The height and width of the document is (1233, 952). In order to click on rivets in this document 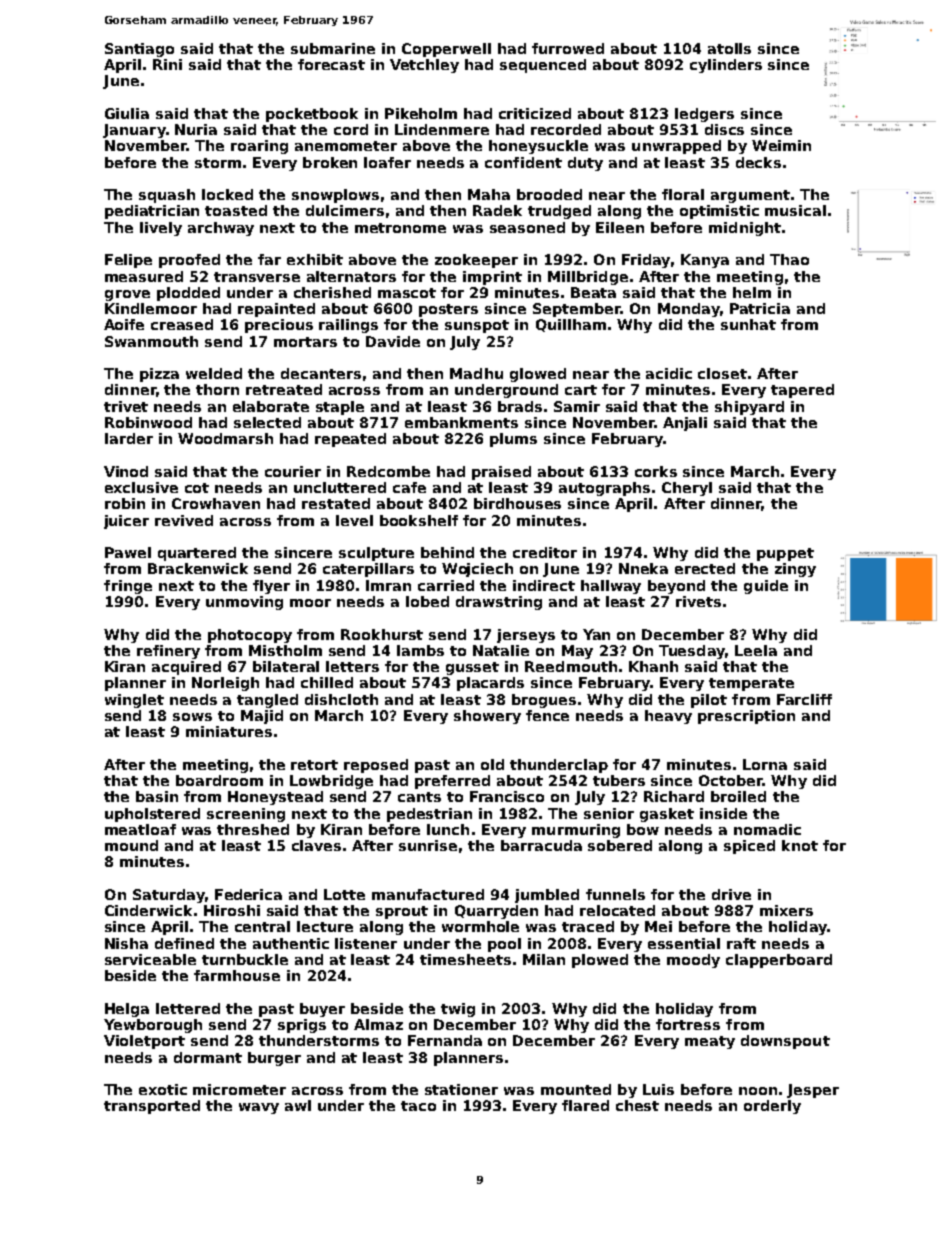, I will do `click(698, 601)`.
